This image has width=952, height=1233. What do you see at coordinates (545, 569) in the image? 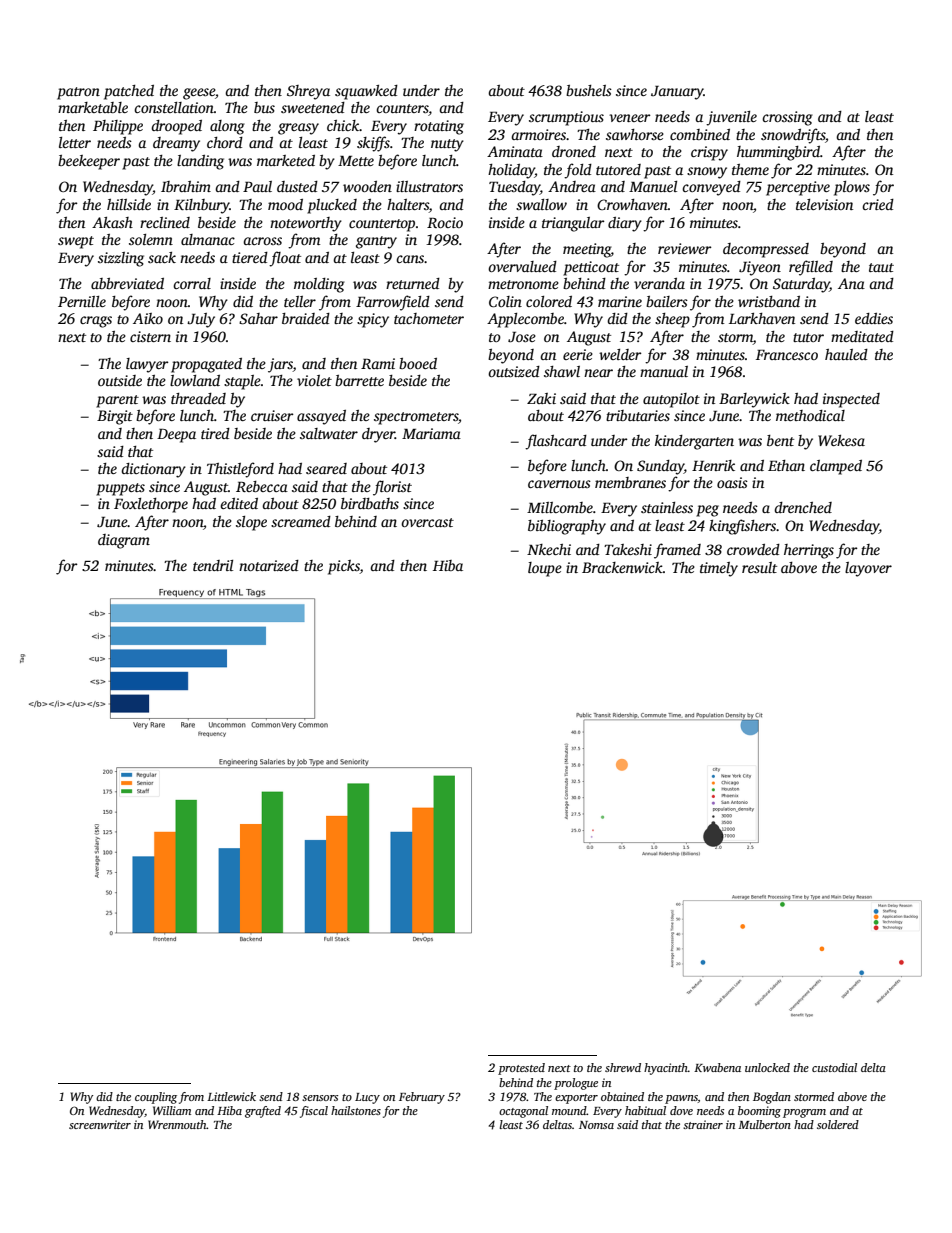
I see `loupe` at bounding box center [545, 569].
